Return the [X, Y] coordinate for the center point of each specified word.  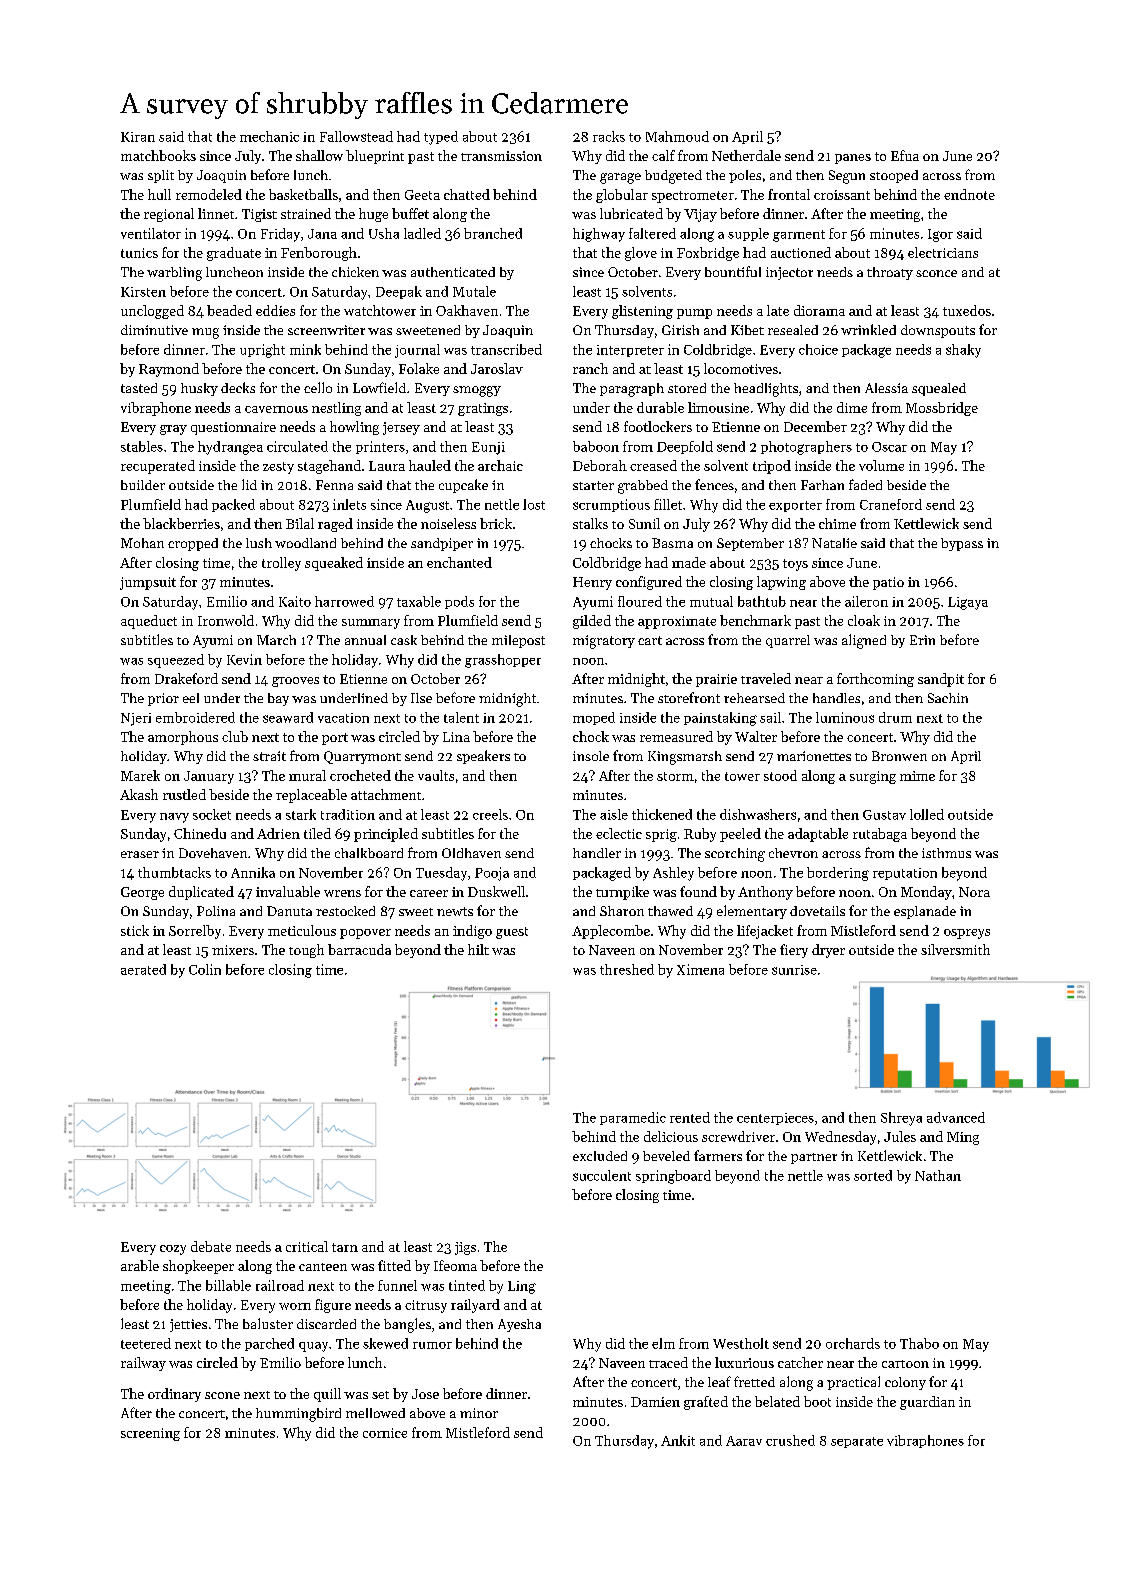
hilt [478, 949]
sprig [661, 835]
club [235, 736]
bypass [962, 544]
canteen [323, 1267]
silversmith [955, 949]
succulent [602, 1175]
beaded [229, 310]
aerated [143, 969]
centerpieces [775, 1119]
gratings [483, 409]
